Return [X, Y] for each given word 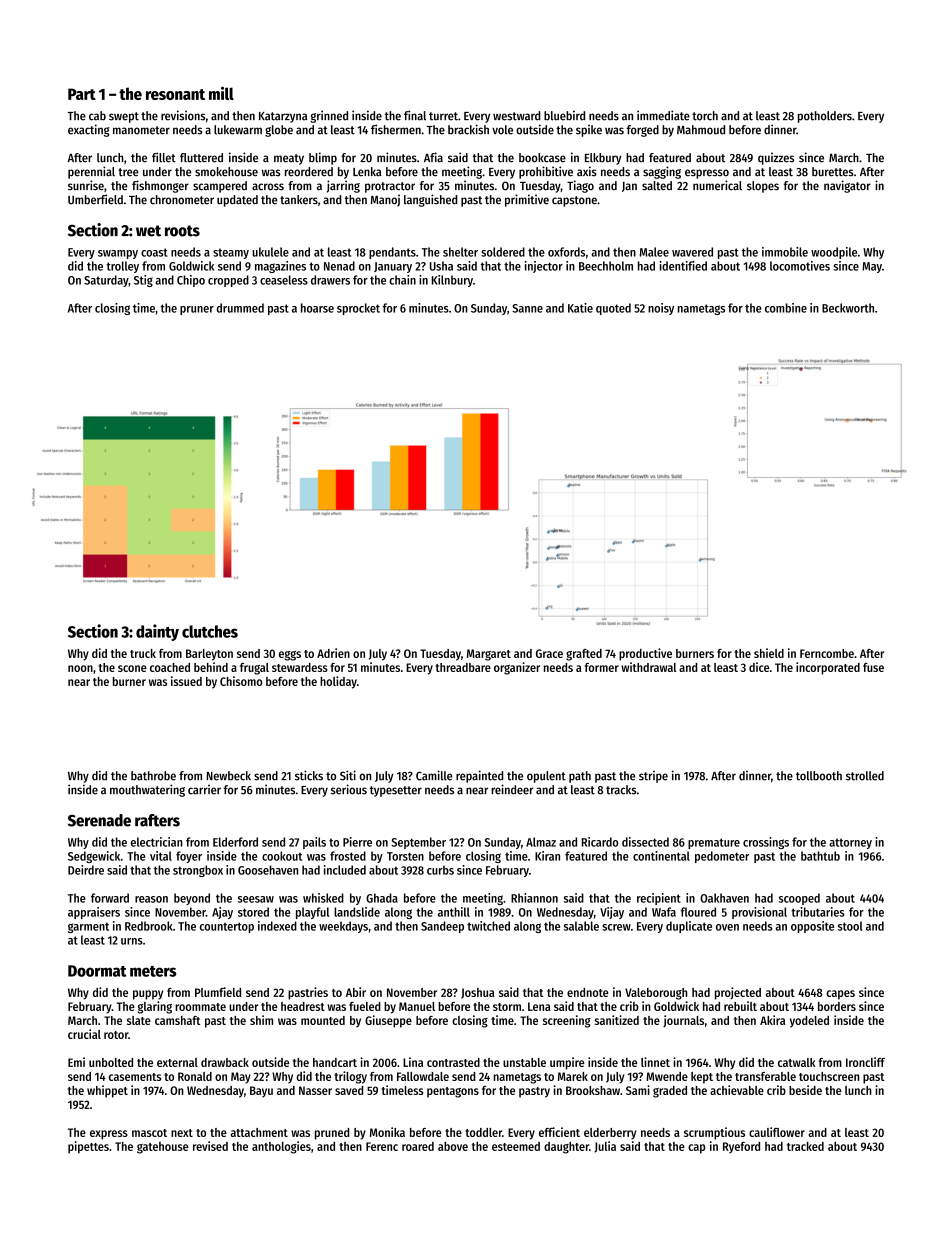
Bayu [261, 1092]
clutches [210, 631]
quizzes [776, 158]
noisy [661, 309]
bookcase [542, 158]
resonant [175, 94]
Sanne [527, 308]
